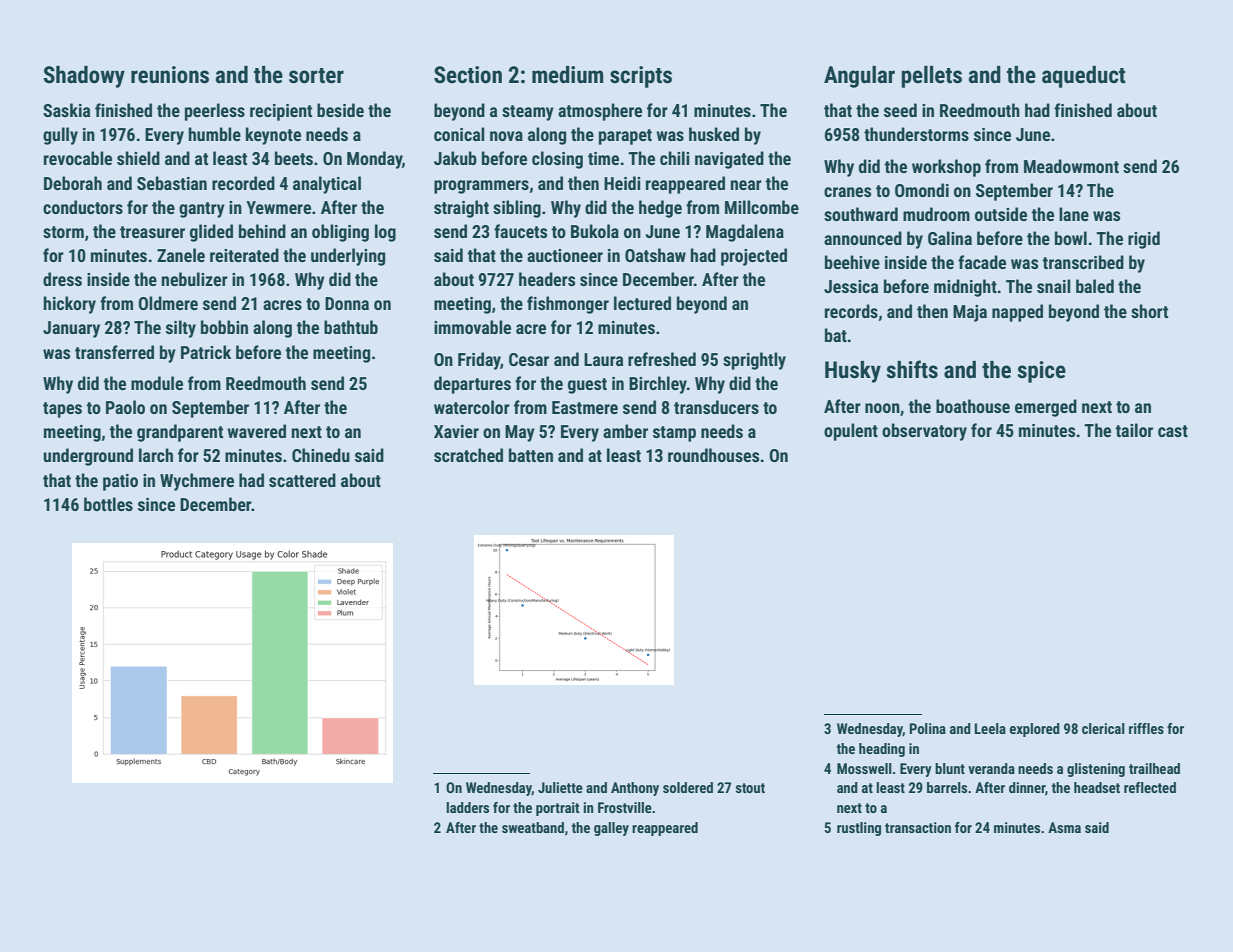 This image has width=1233, height=952. Describe the element at coordinates (468, 455) in the image. I see `scratched` at that location.
